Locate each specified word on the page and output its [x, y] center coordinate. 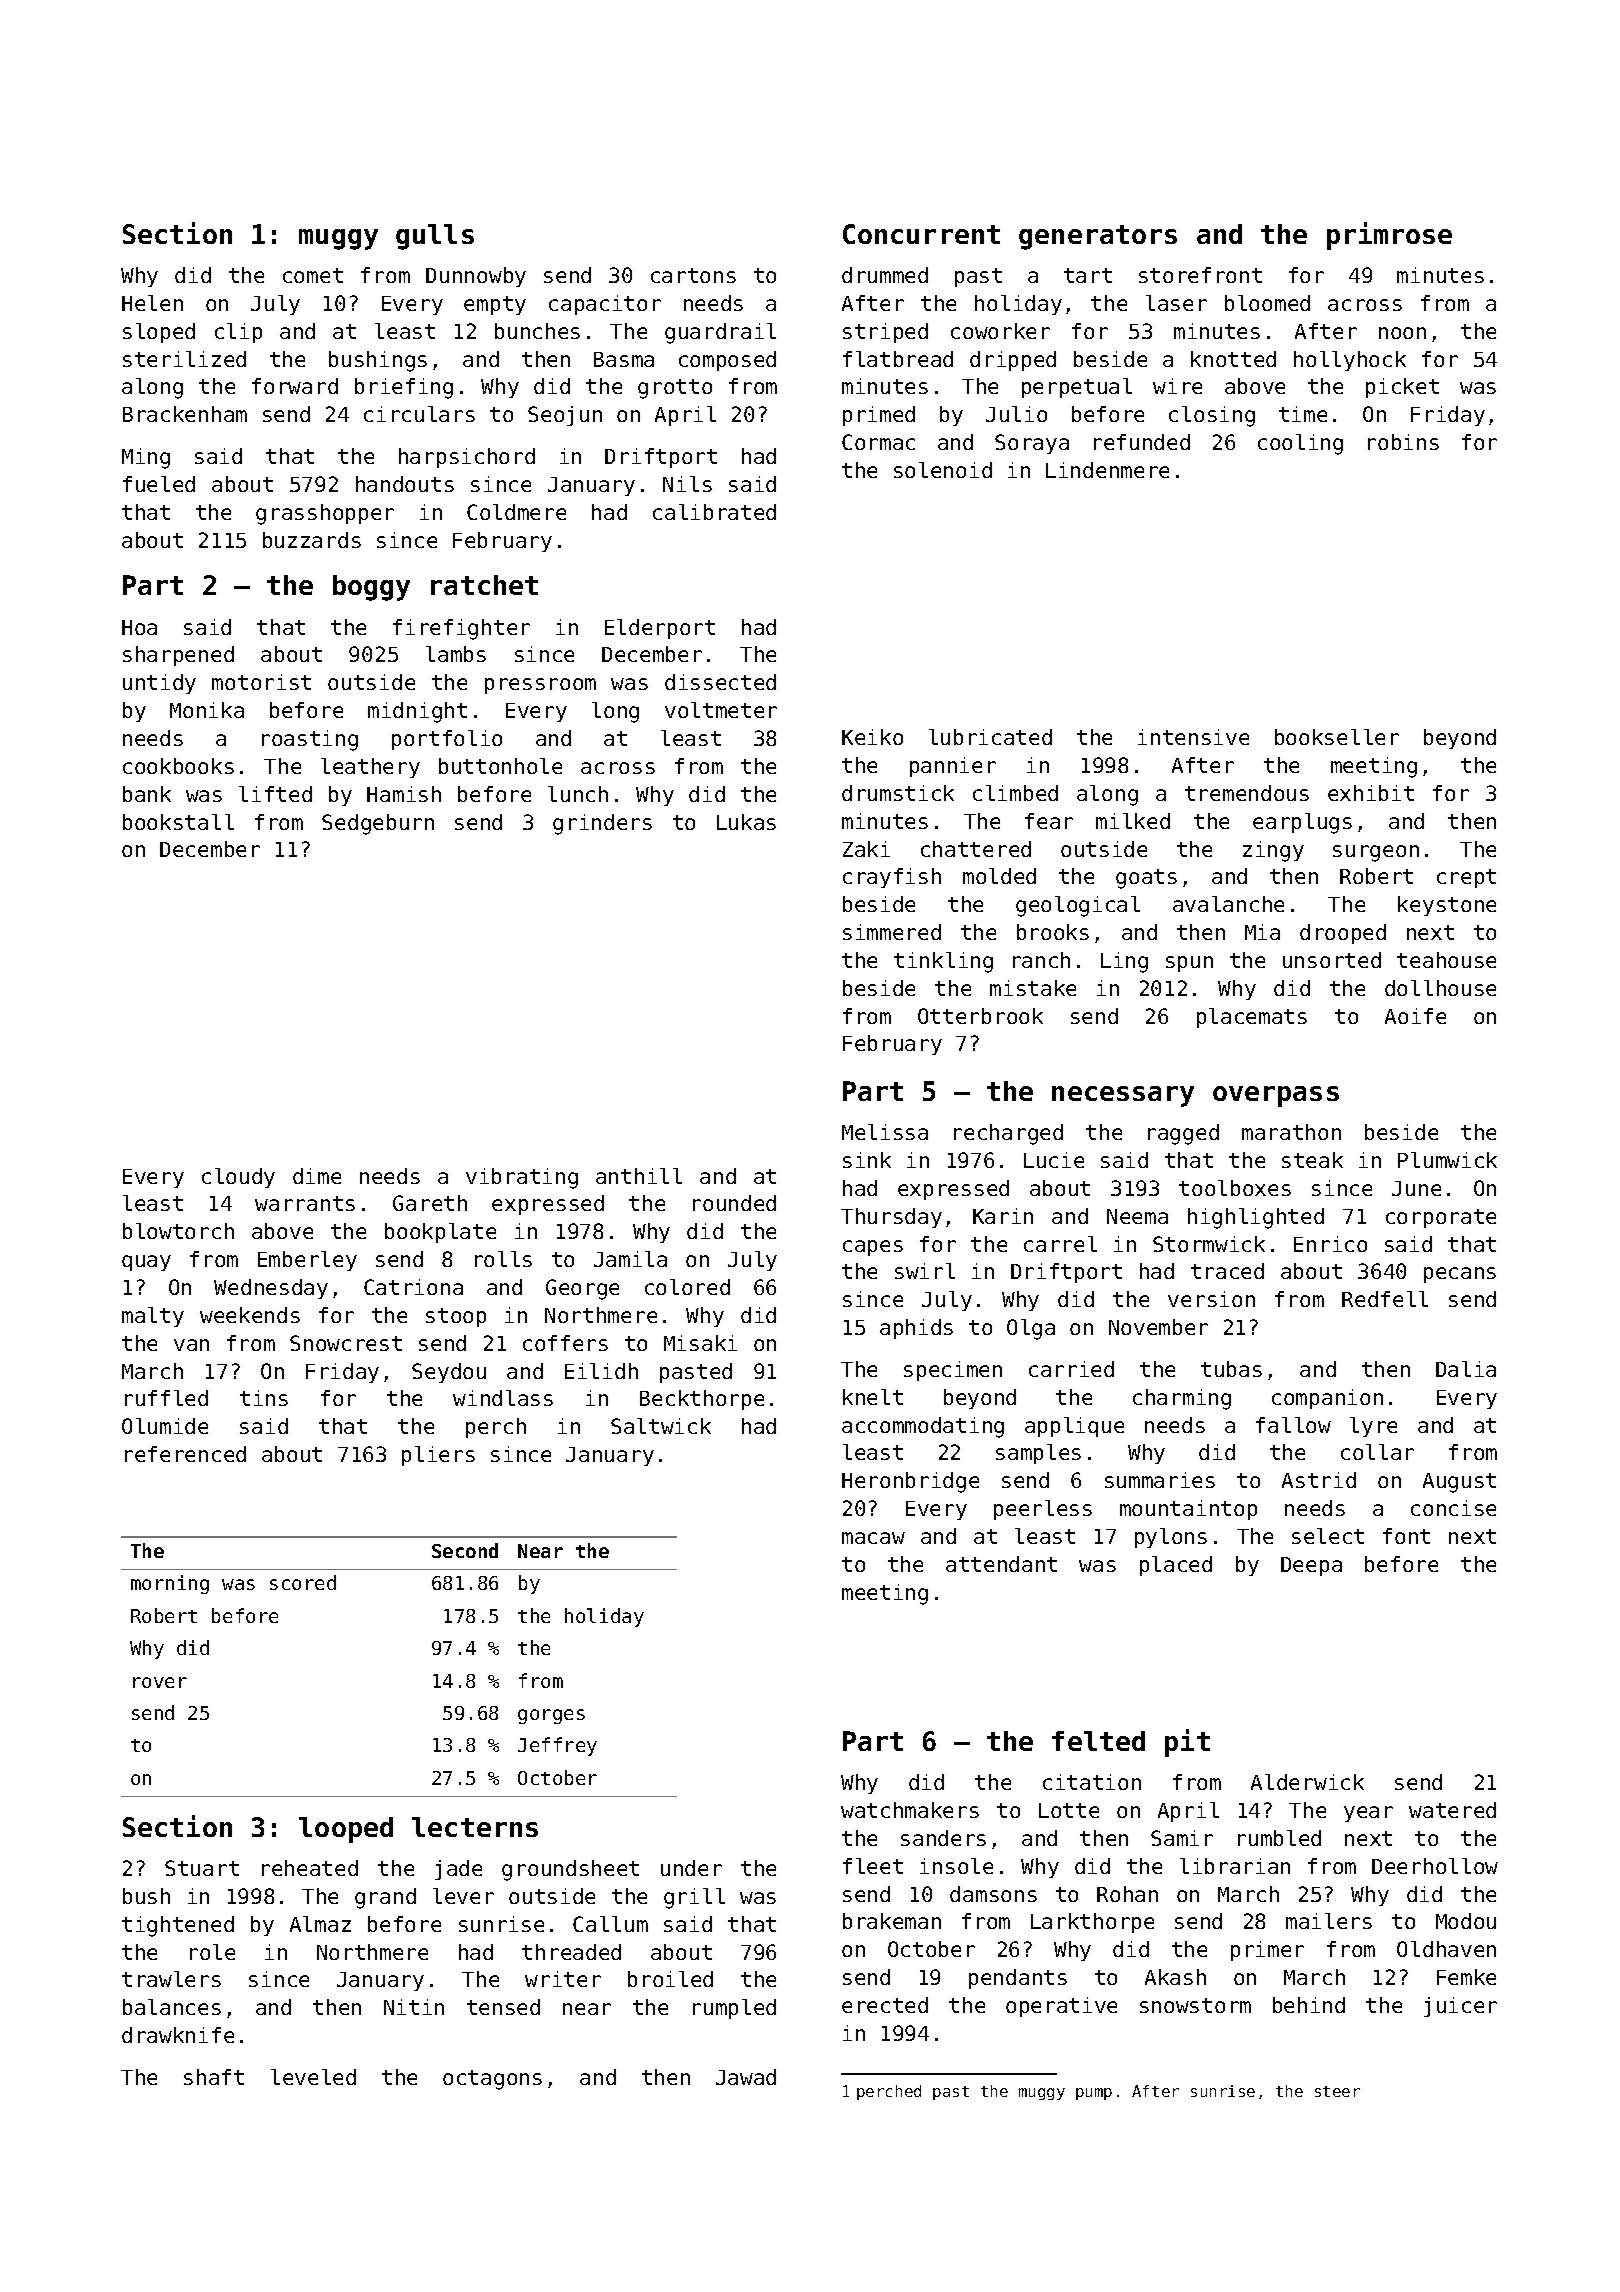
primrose [1389, 236]
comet [313, 275]
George [582, 1289]
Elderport [660, 629]
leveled [313, 2077]
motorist [261, 682]
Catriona [413, 1287]
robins [1403, 442]
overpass [1276, 1096]
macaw [873, 1538]
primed [879, 416]
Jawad [746, 2077]
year [1368, 1814]
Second [465, 1550]
